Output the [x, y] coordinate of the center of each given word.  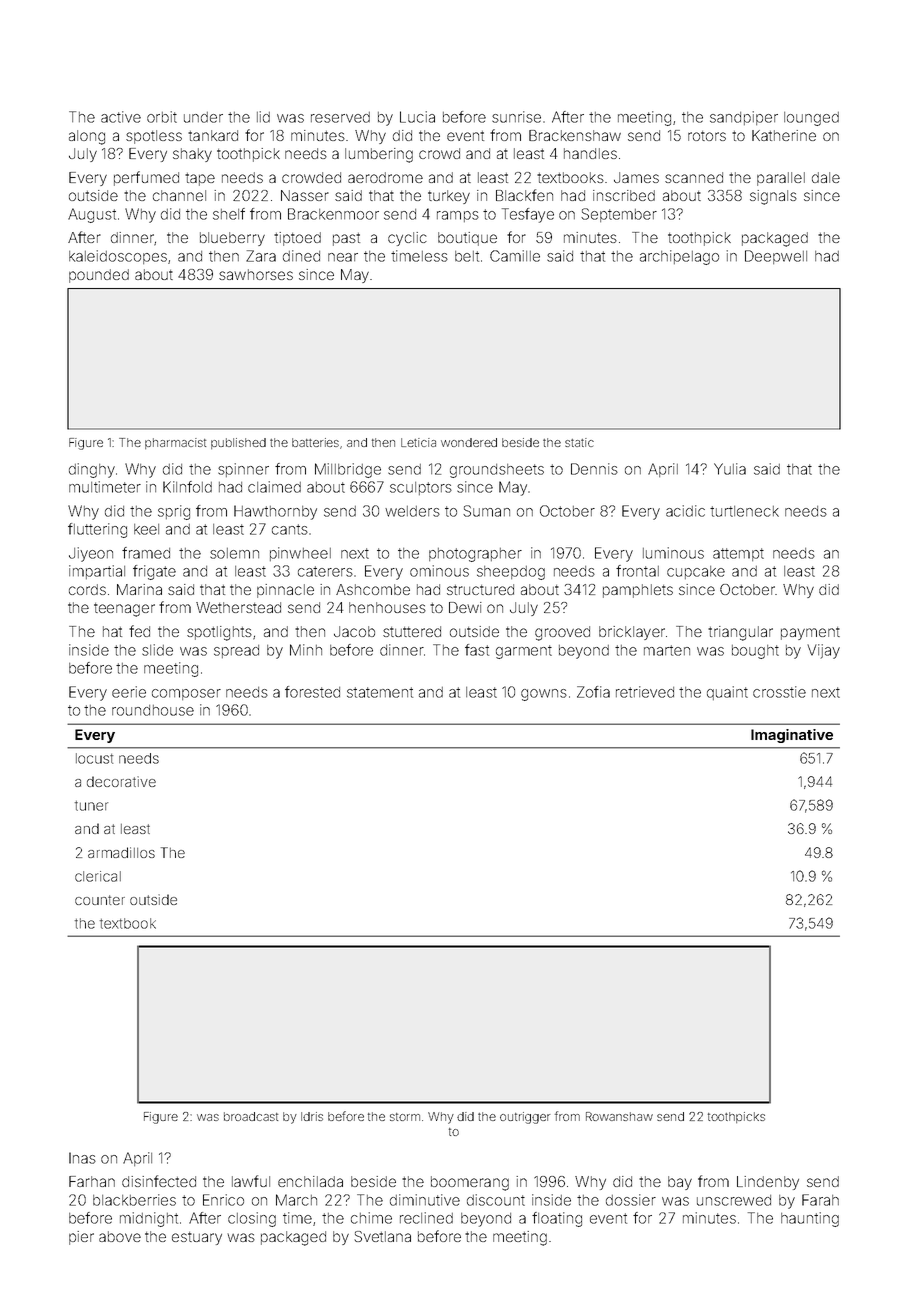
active [121, 117]
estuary [197, 1238]
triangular [740, 633]
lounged [811, 119]
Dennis [594, 469]
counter [100, 900]
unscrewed [734, 1200]
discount [496, 1200]
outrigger [525, 1118]
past [346, 239]
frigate [154, 572]
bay [680, 1183]
